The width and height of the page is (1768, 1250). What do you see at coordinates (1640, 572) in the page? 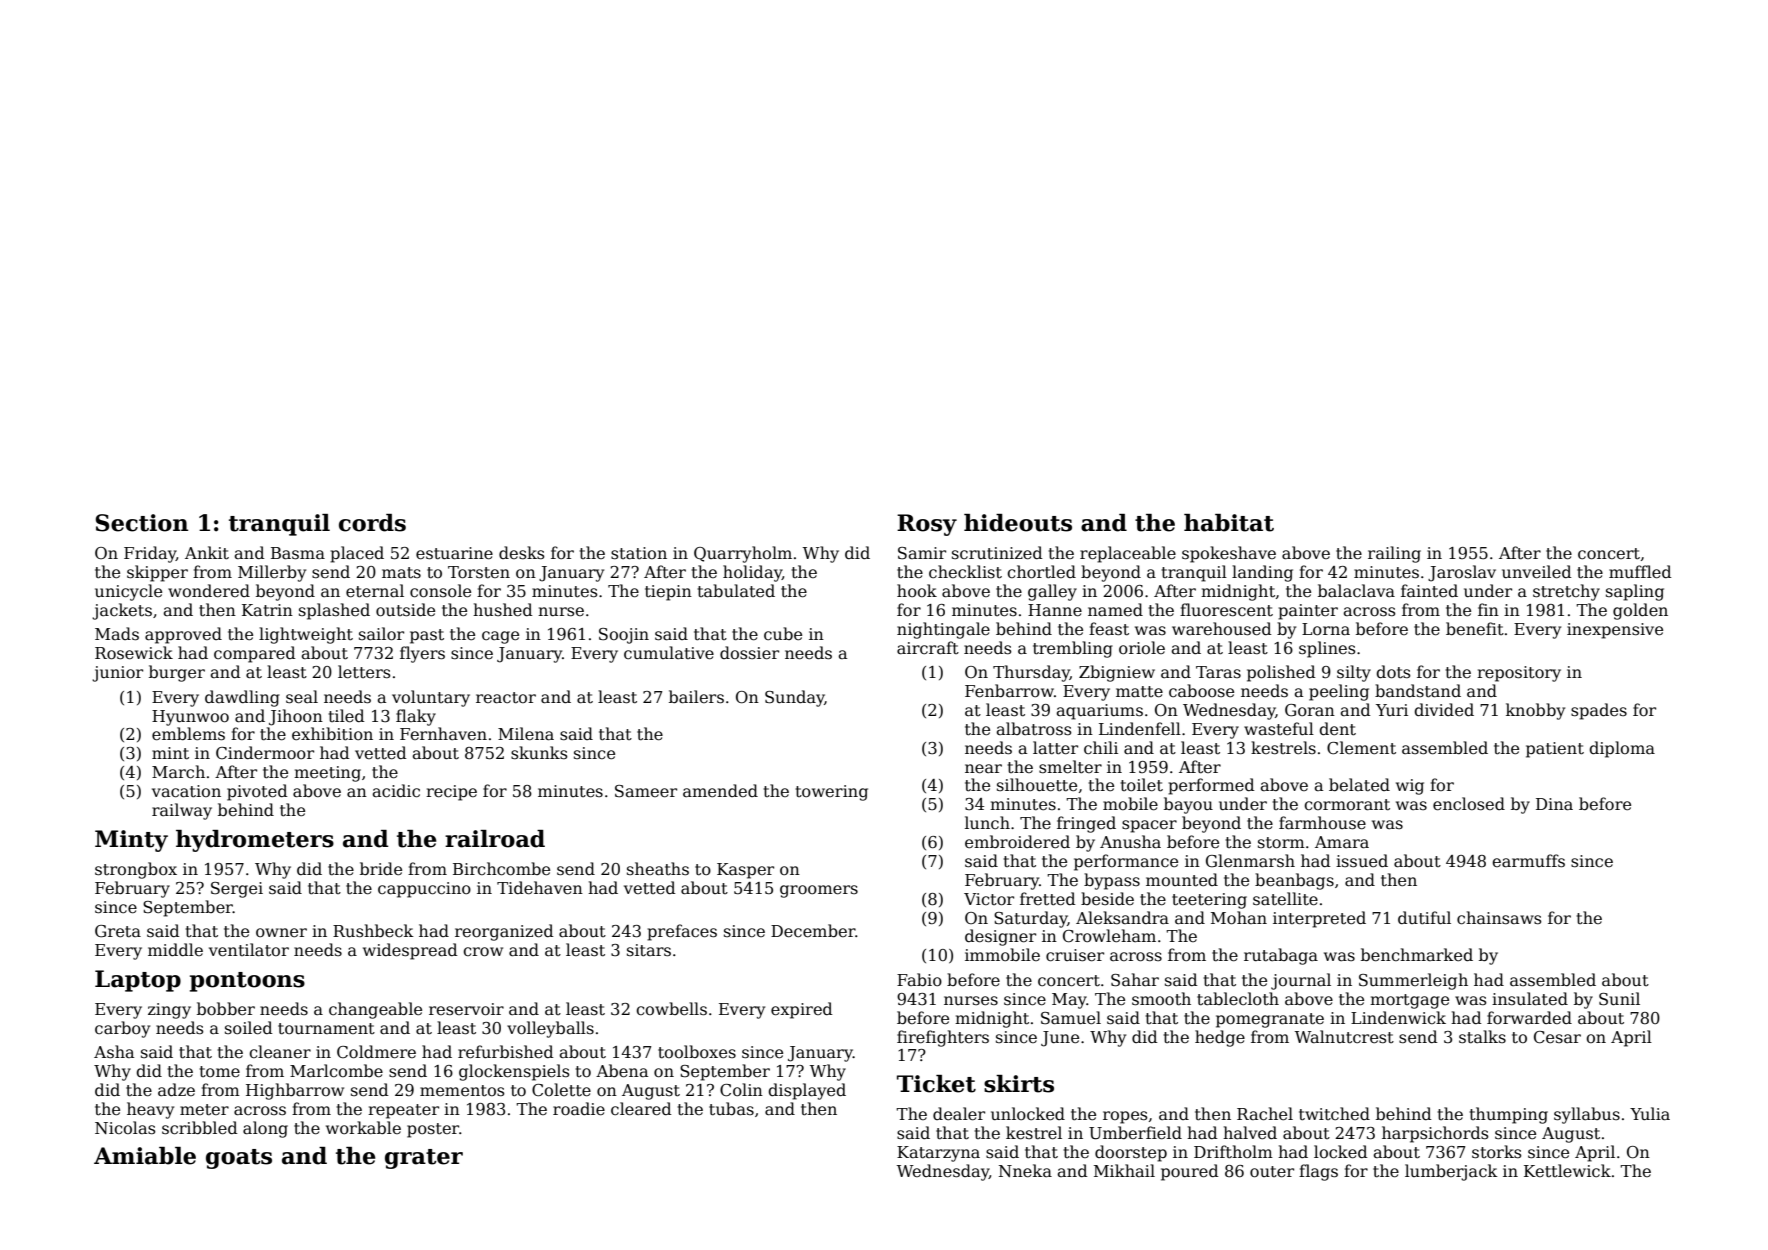
I see `muffled` at bounding box center [1640, 572].
